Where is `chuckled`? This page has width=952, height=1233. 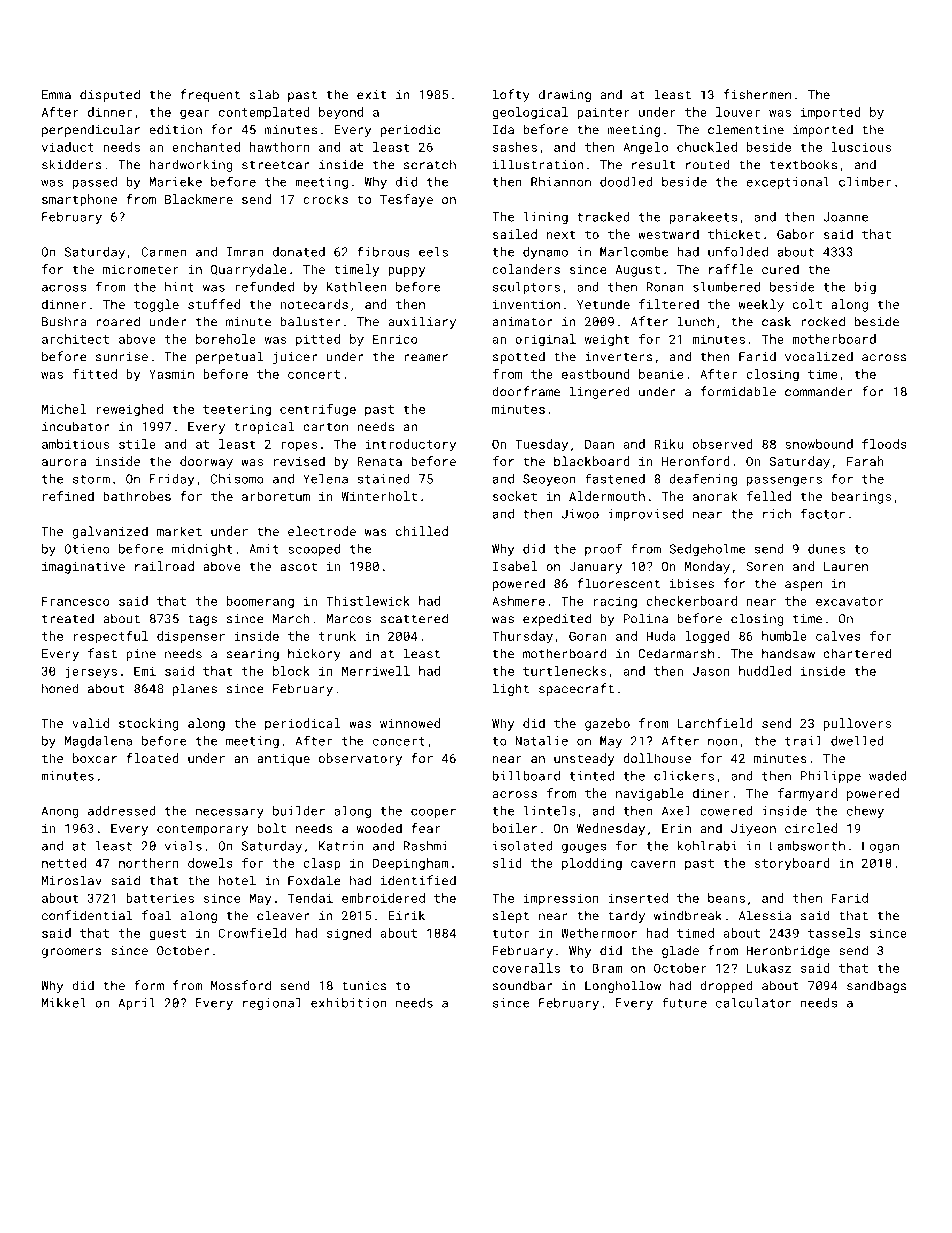 chuckled is located at coordinates (707, 147).
